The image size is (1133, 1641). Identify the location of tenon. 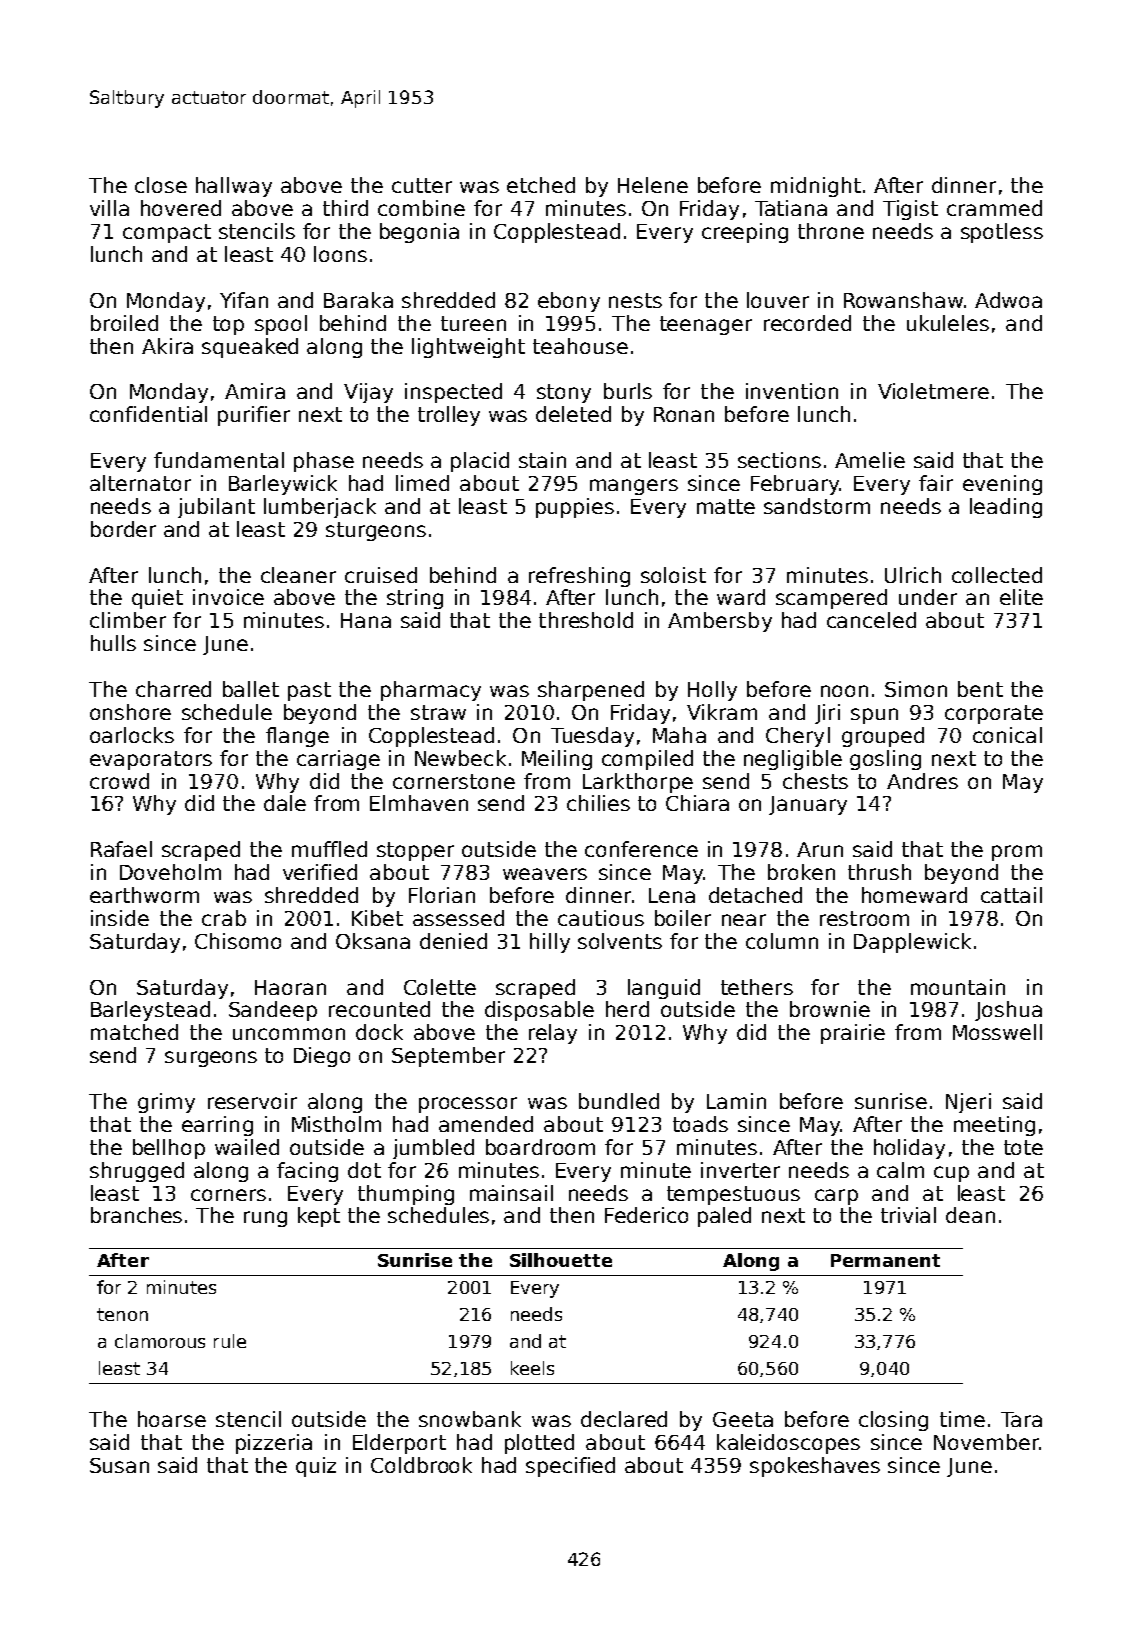
(122, 1314).
